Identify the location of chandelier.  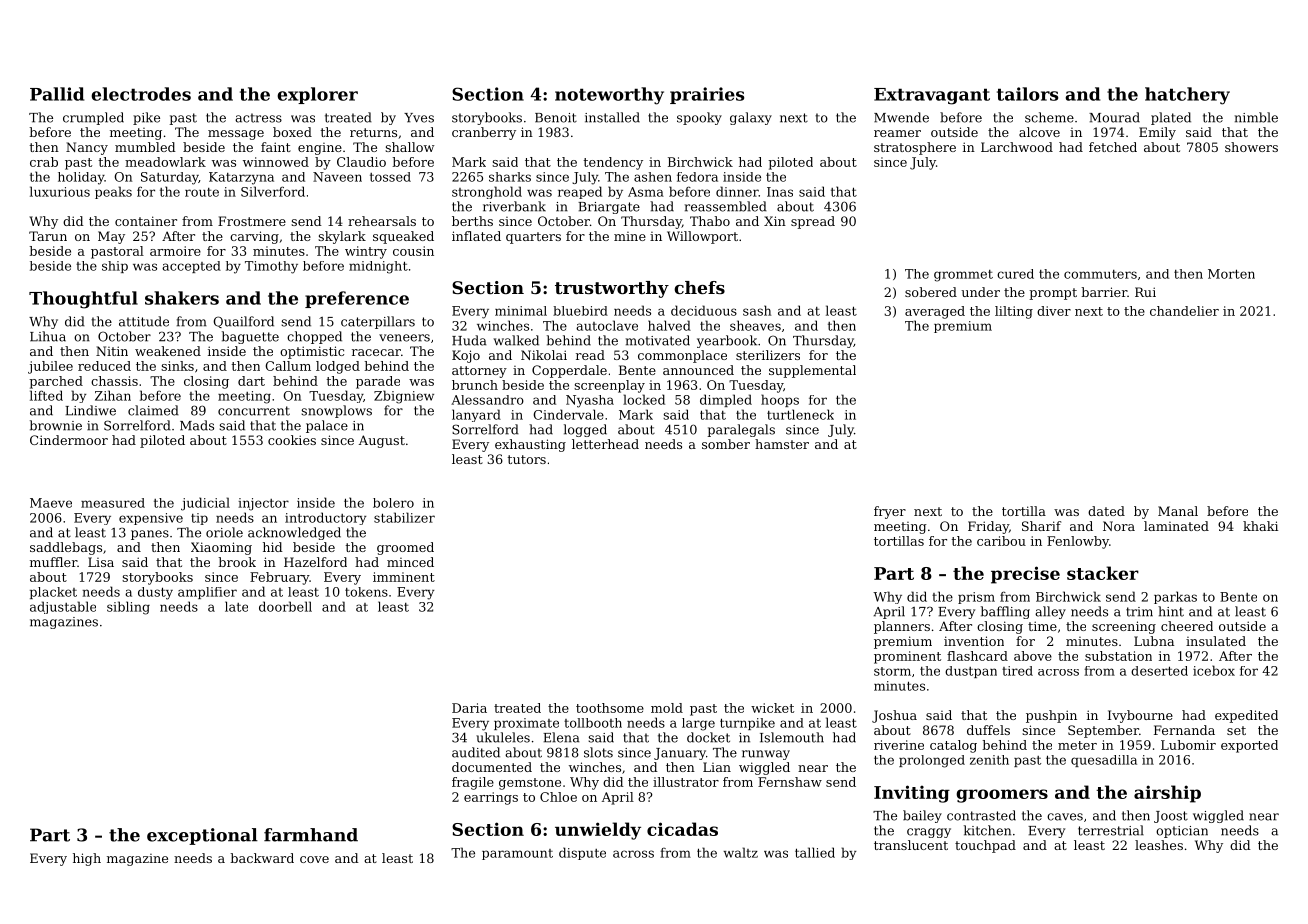
(1184, 311).
